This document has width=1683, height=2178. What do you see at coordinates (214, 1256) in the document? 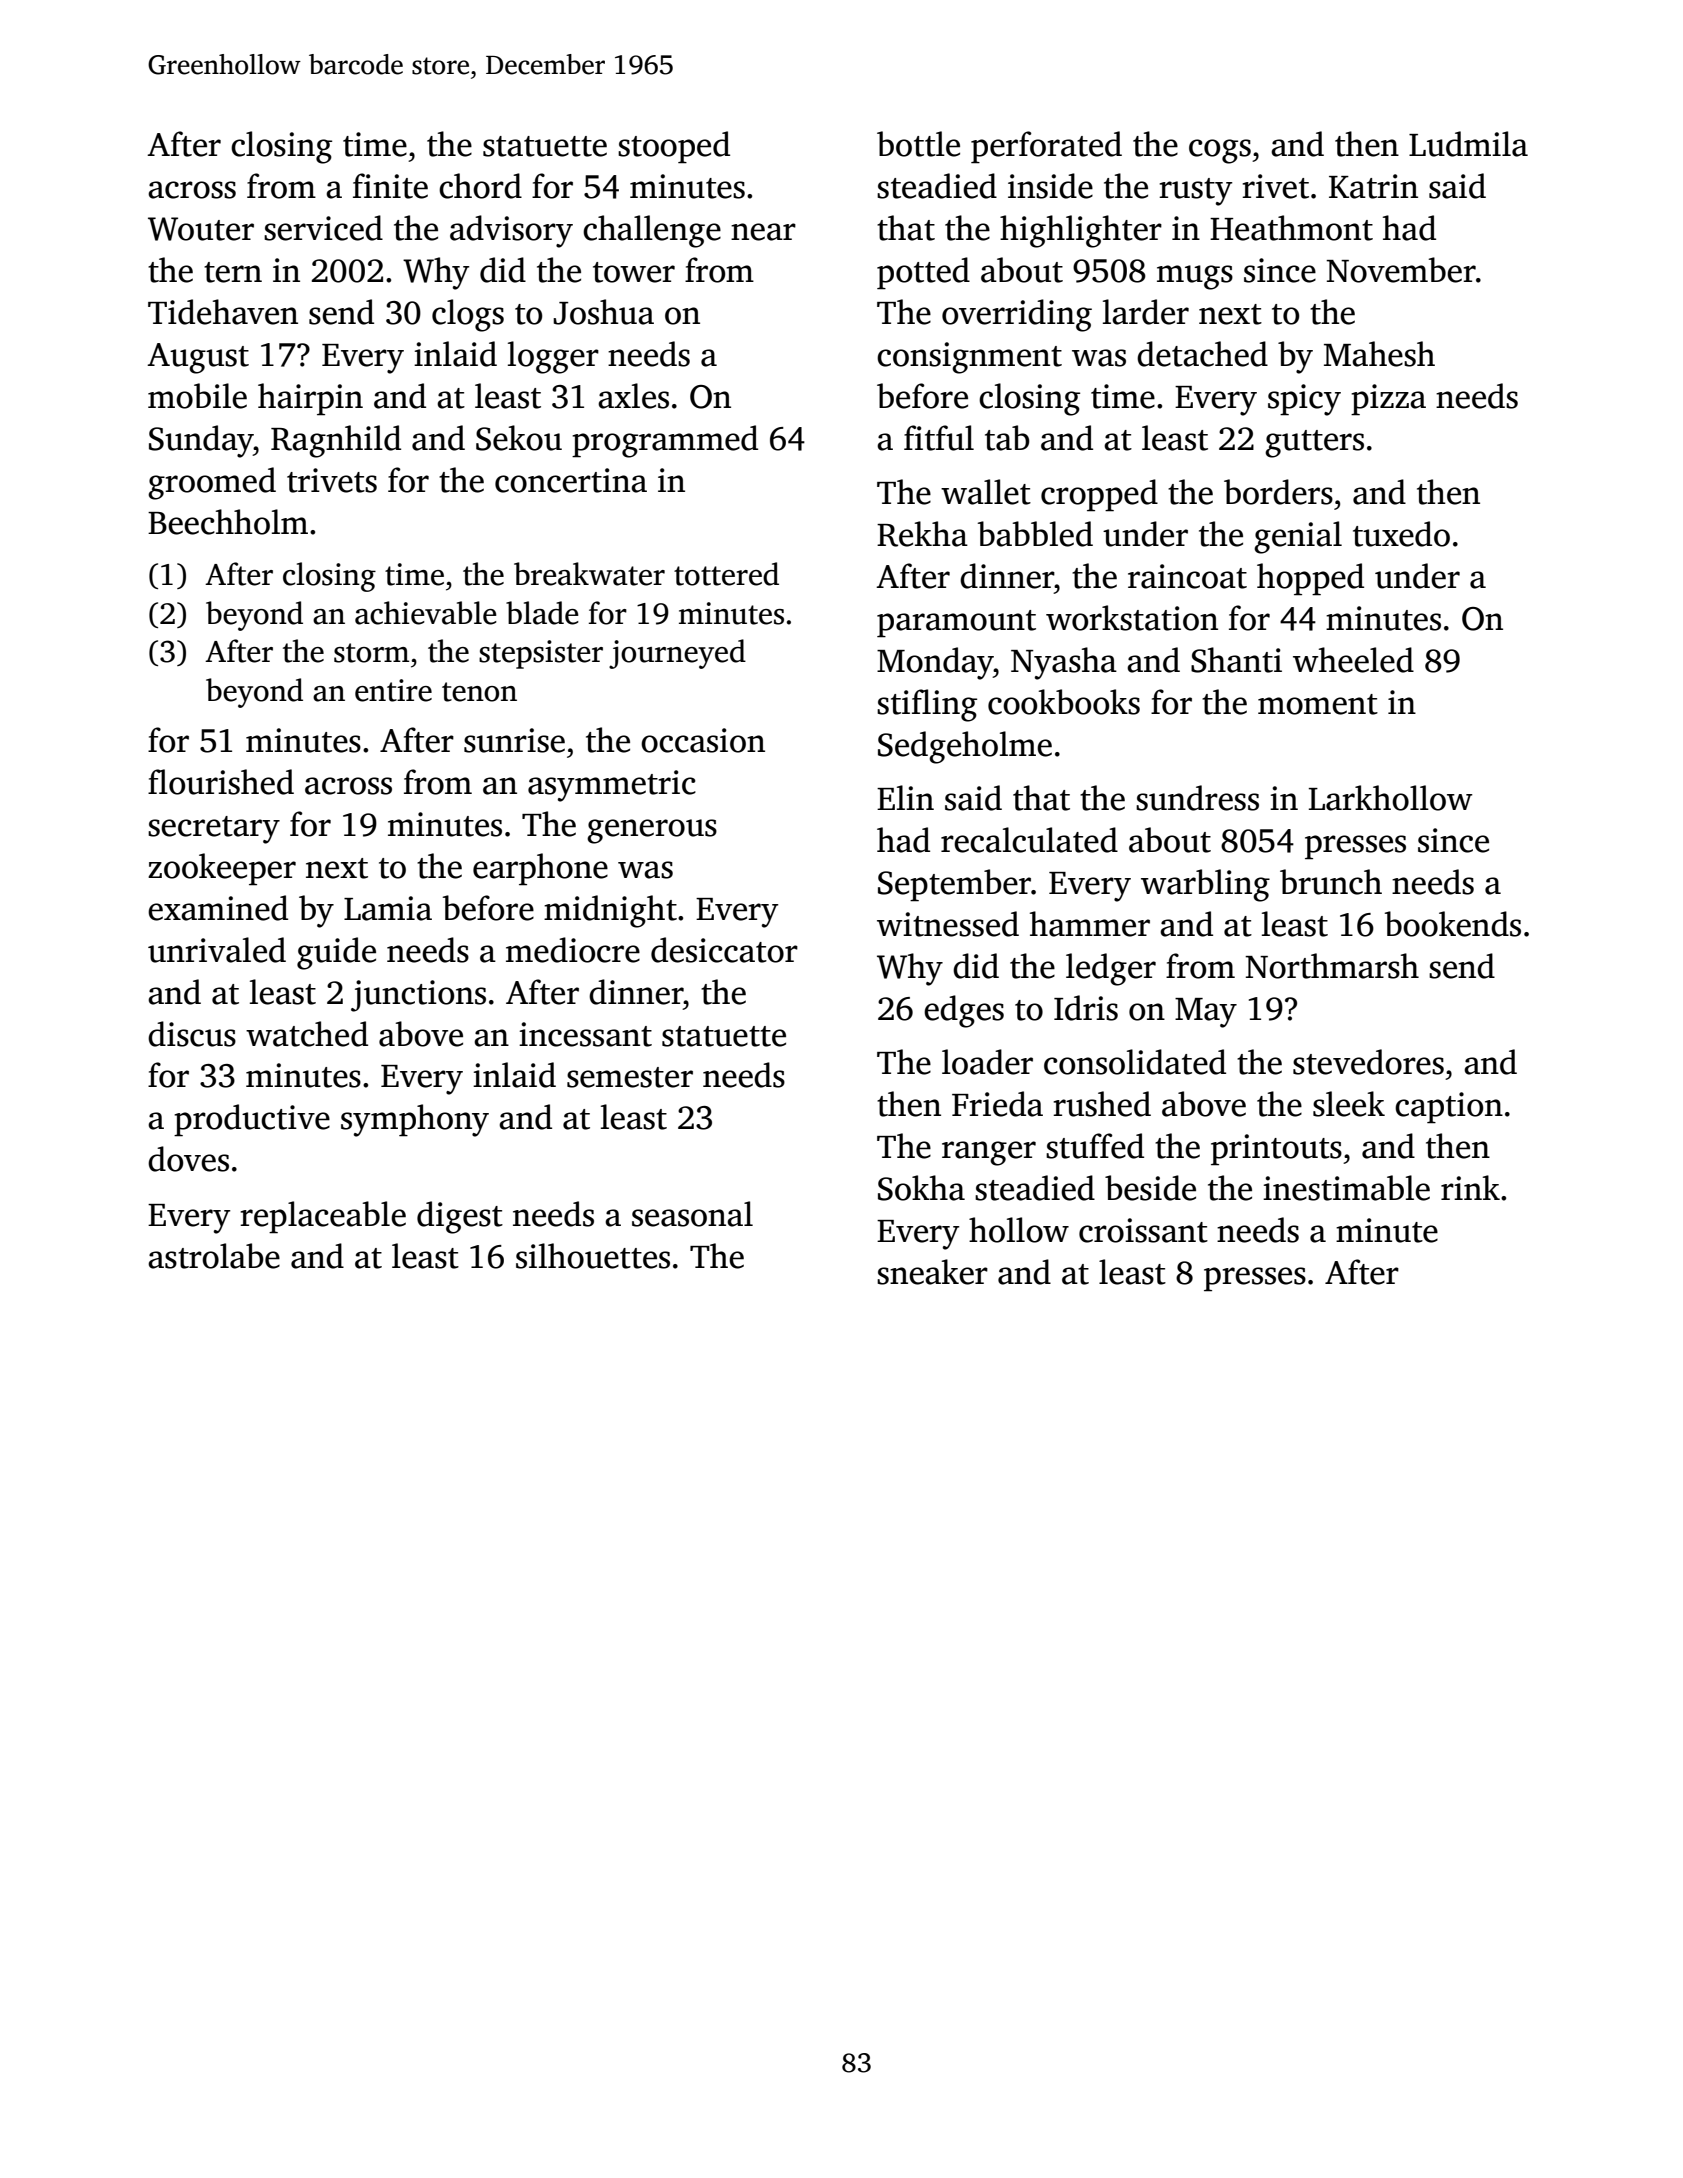
I see `astrolabe` at bounding box center [214, 1256].
